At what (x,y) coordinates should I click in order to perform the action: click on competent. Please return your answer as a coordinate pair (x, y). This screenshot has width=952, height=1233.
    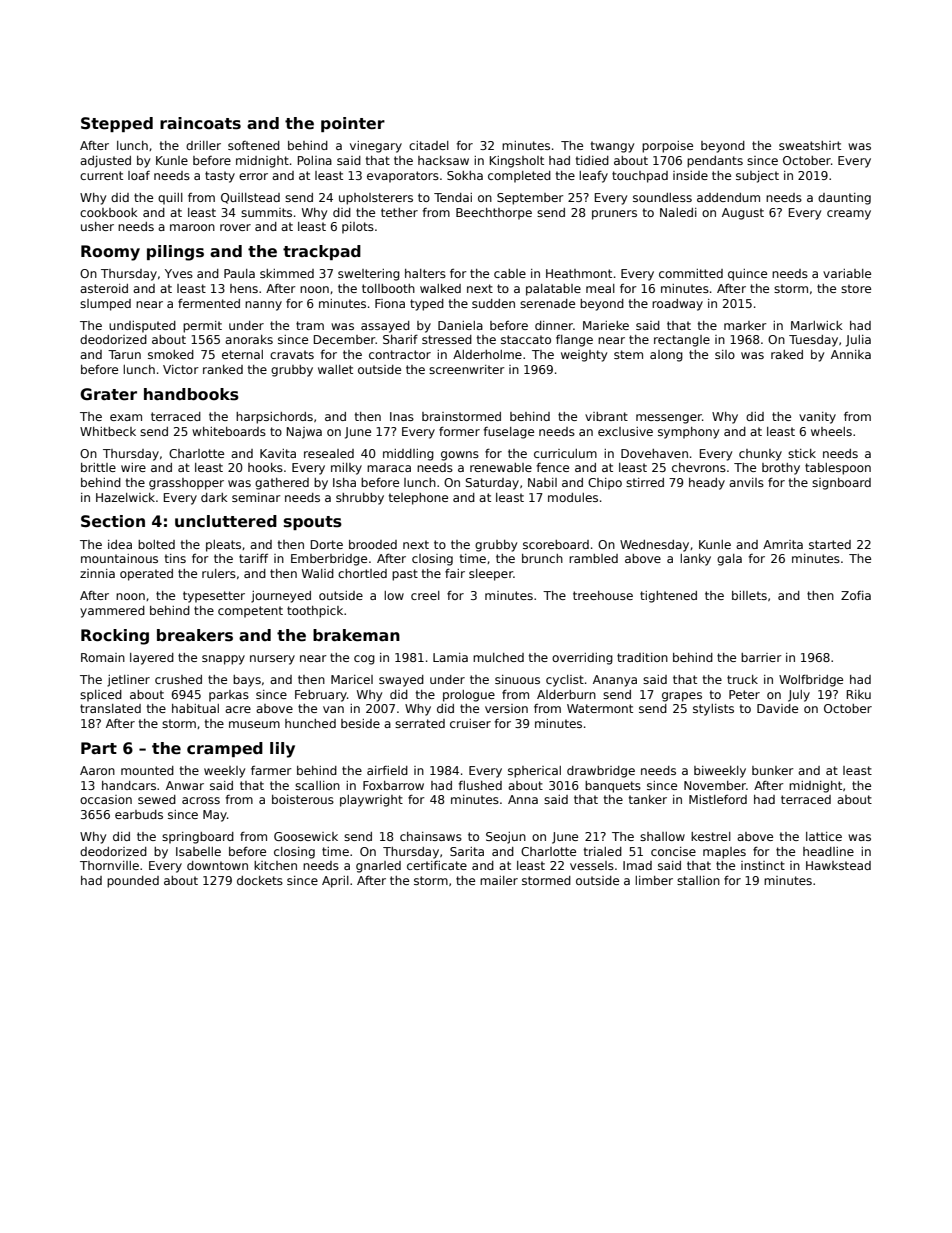
    Looking at the image, I should click on (250, 612).
